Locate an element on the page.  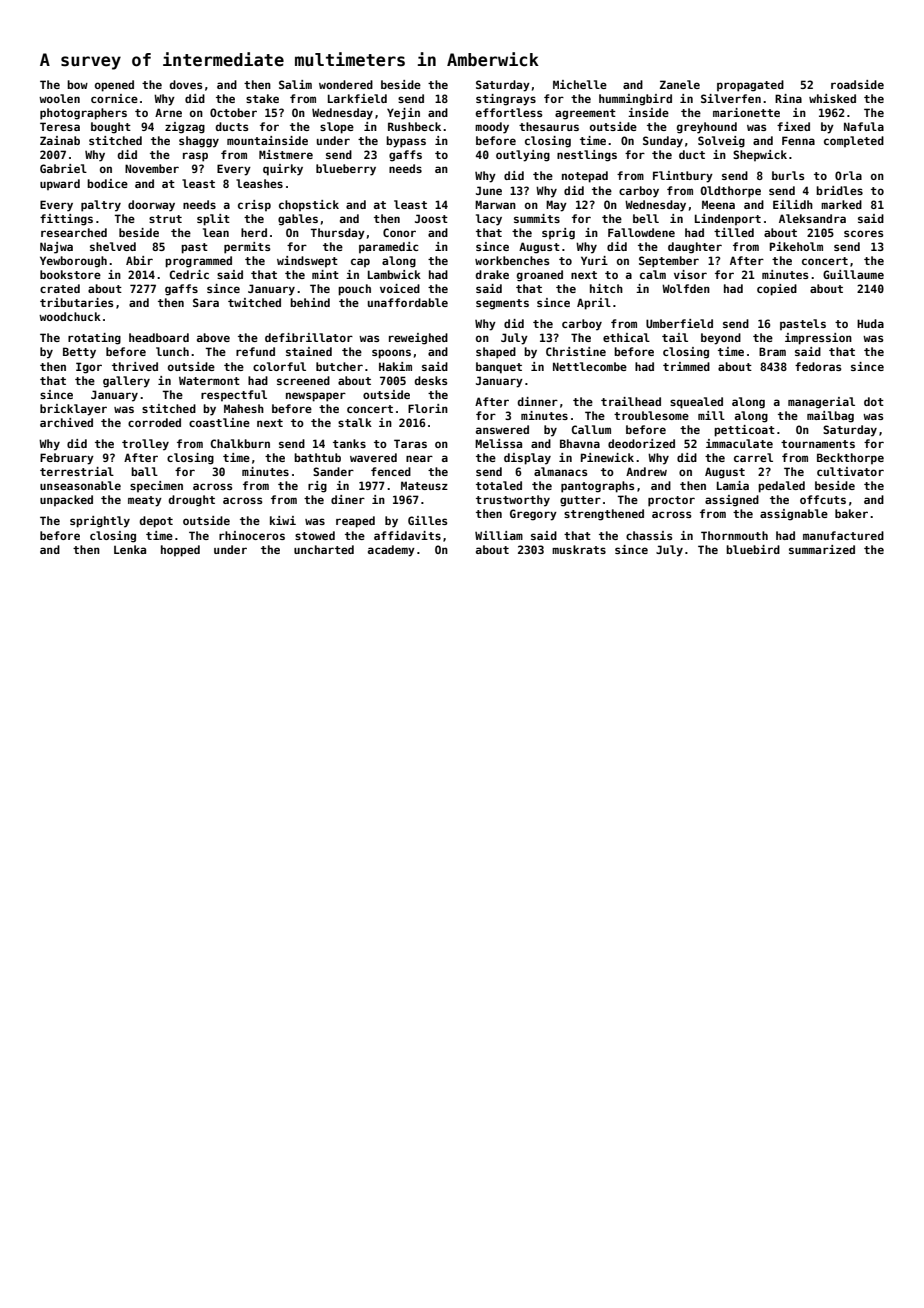
bluebird is located at coordinates (753, 549).
